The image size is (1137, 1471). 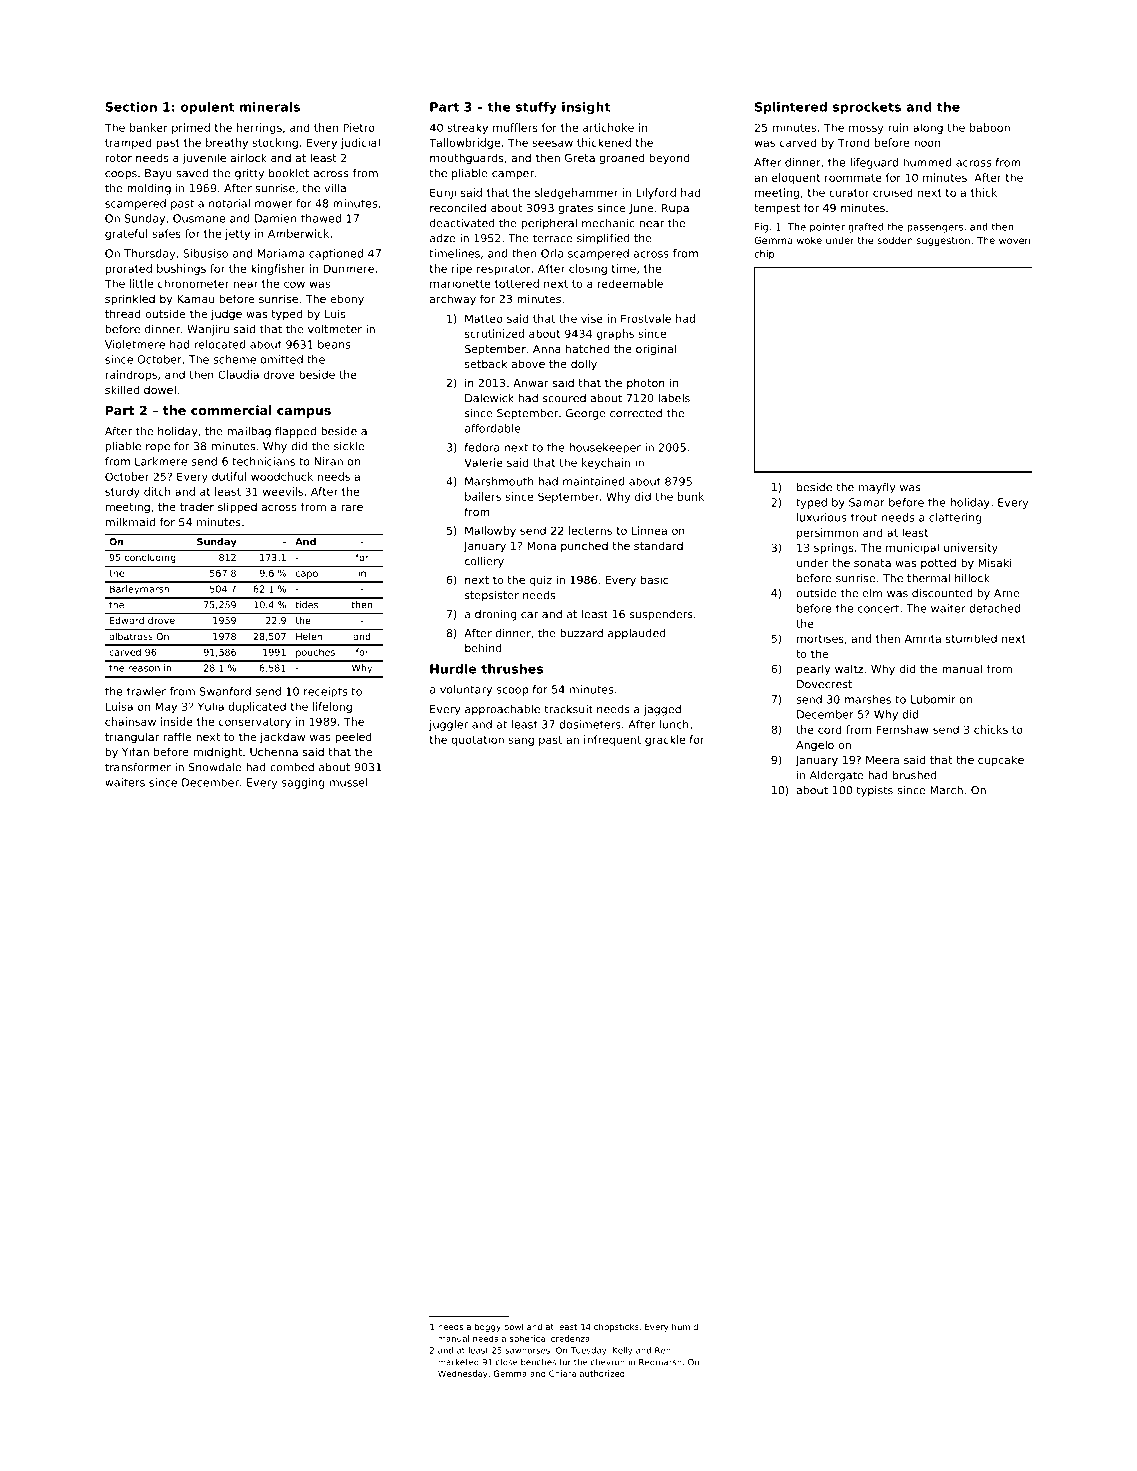 What do you see at coordinates (197, 506) in the document?
I see `trader` at bounding box center [197, 506].
